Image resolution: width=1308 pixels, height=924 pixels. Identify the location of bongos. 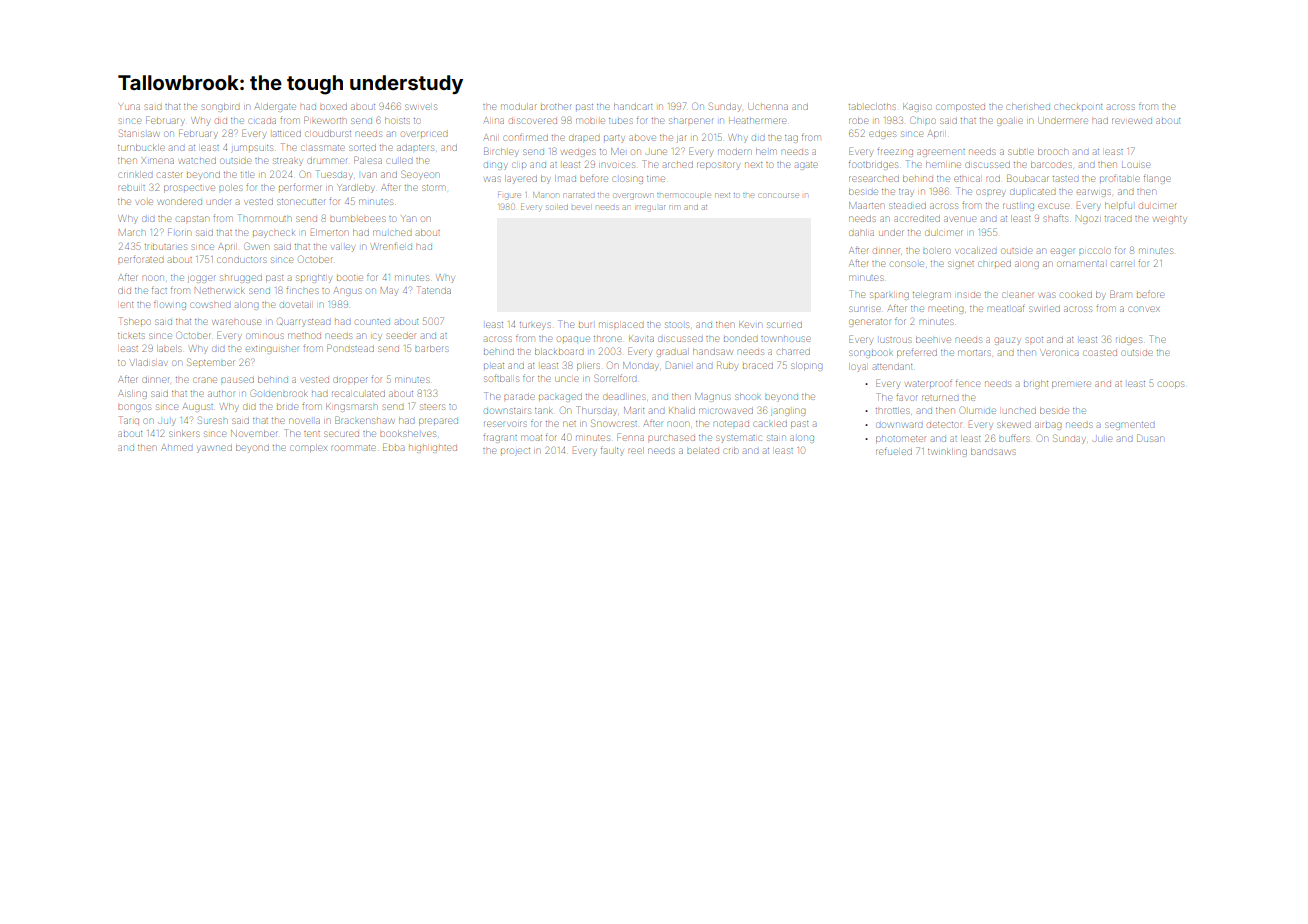
(134, 408).
